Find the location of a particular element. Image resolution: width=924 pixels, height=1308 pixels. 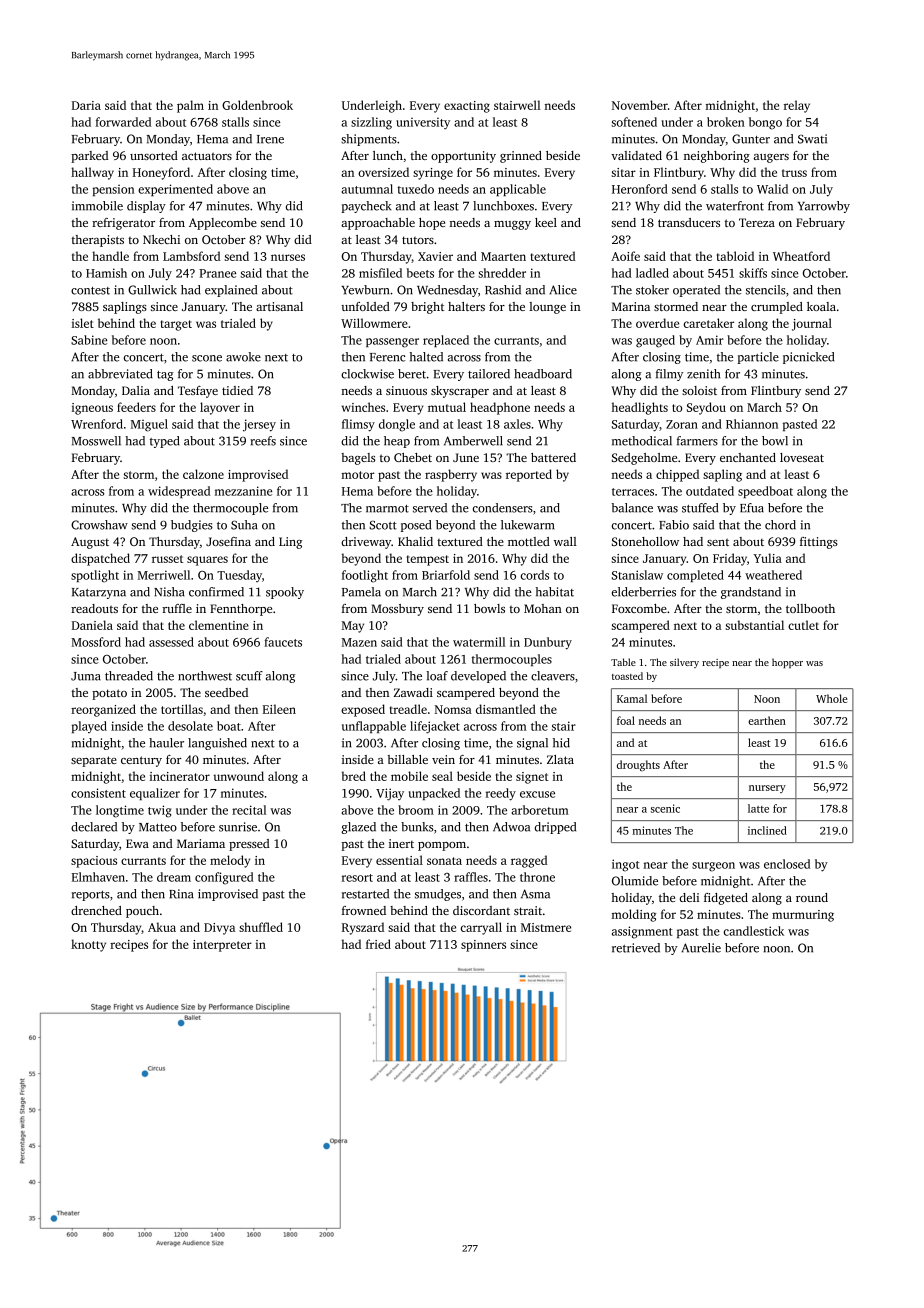

awoke is located at coordinates (243, 357).
